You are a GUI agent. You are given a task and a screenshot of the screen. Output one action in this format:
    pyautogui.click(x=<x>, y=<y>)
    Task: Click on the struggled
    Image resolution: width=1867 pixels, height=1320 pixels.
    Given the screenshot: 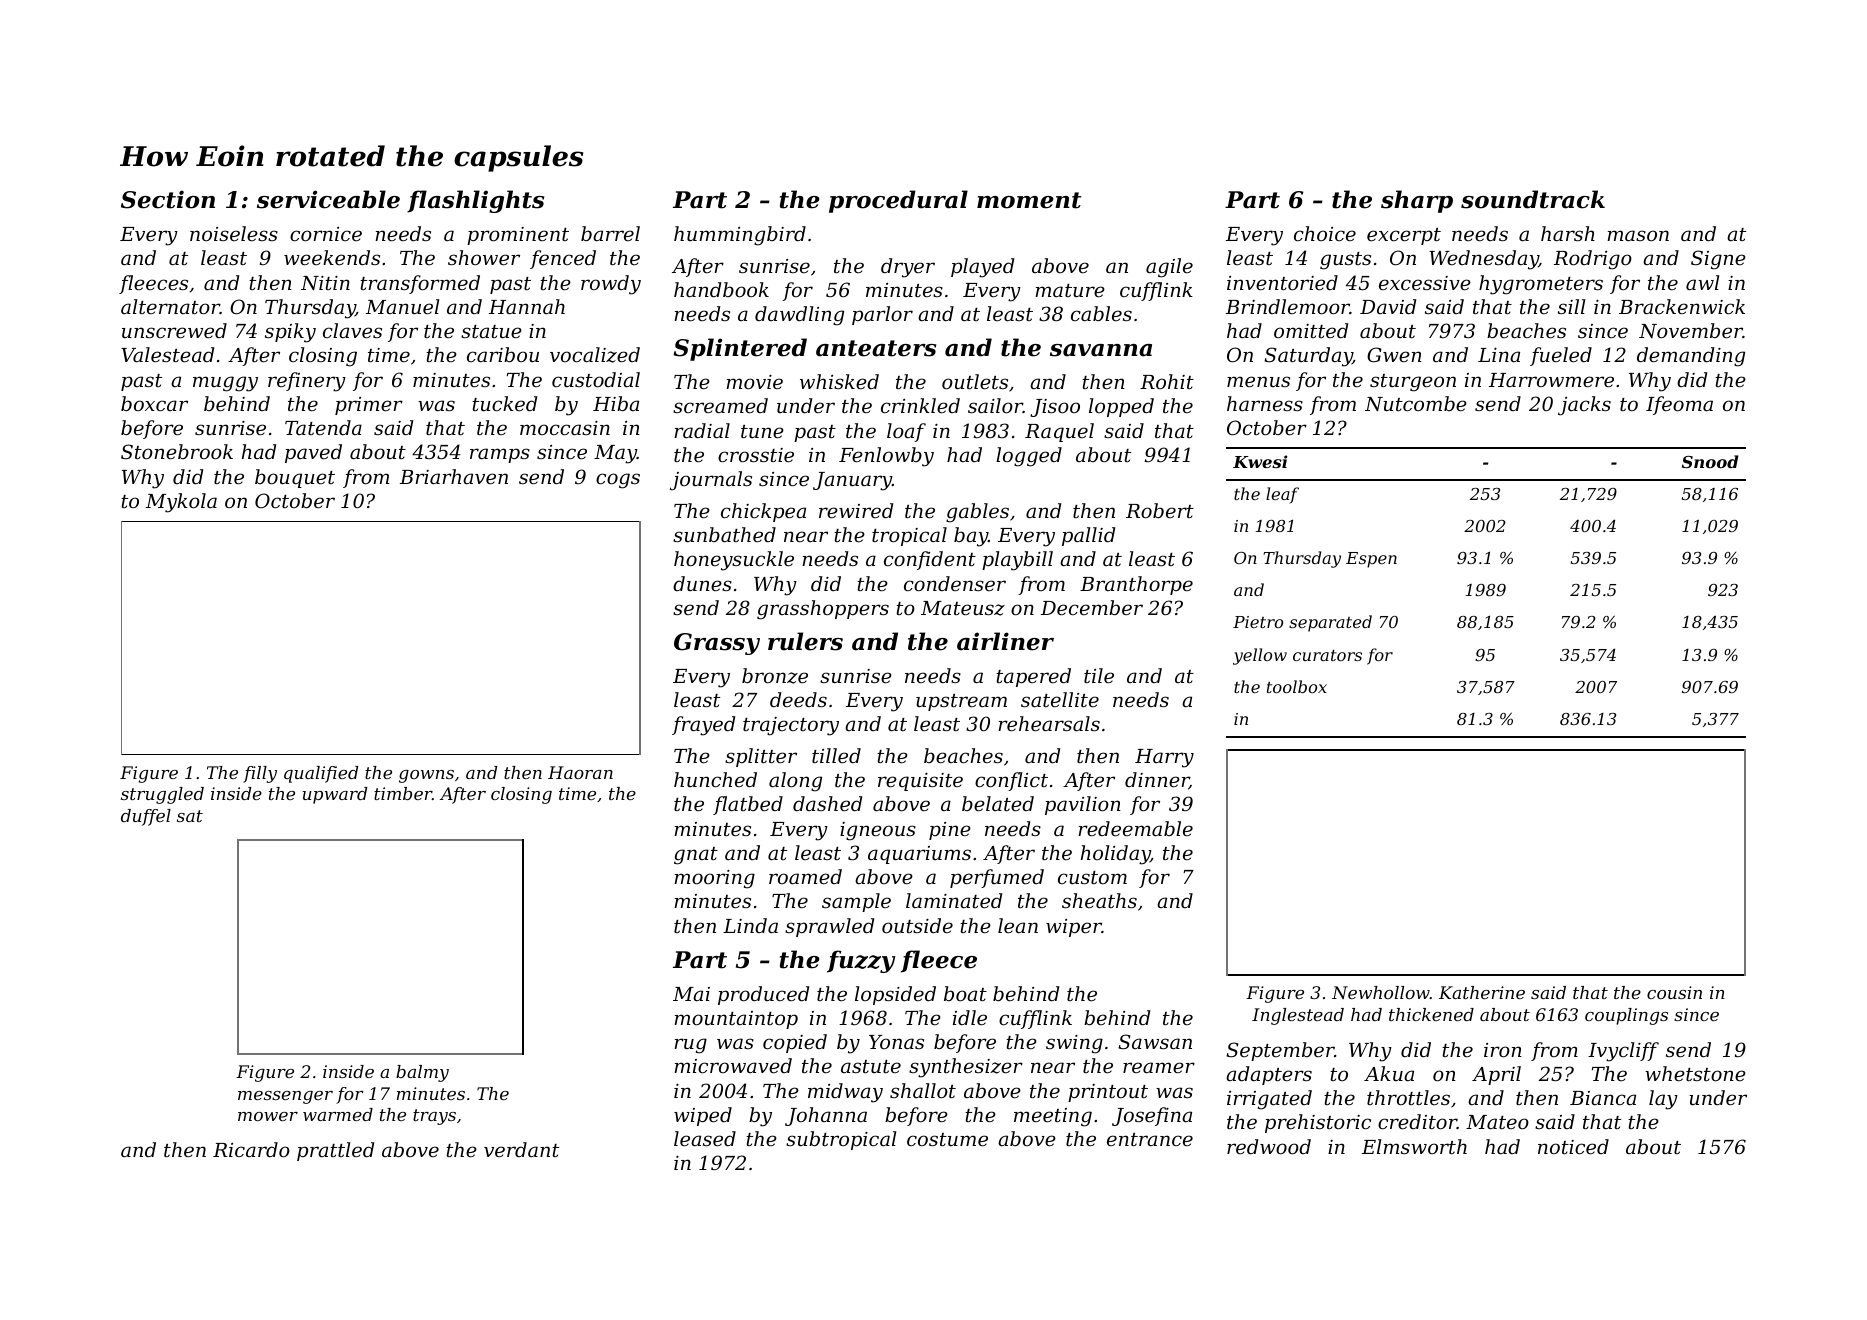 What is the action you would take?
    pyautogui.click(x=162, y=795)
